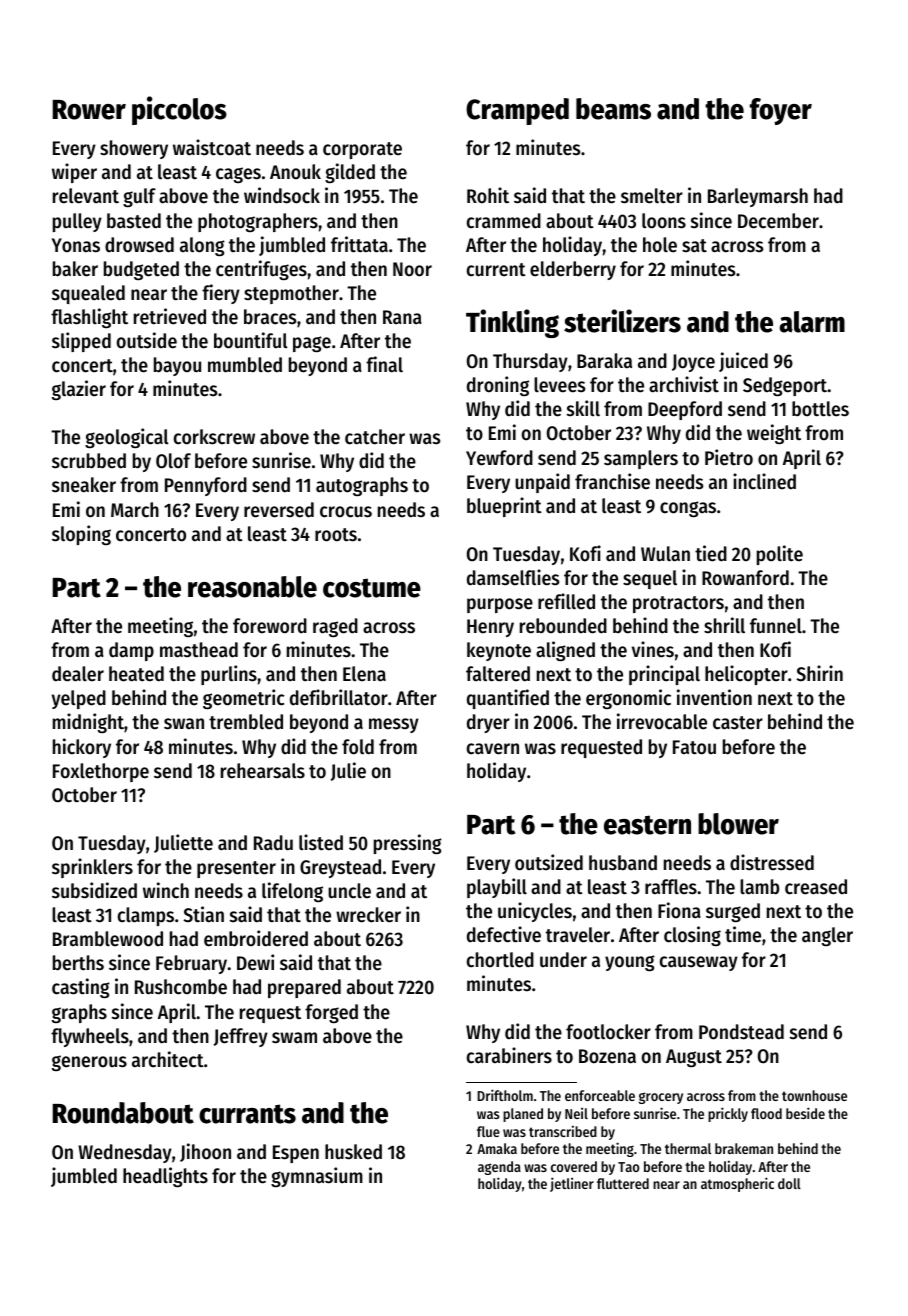  What do you see at coordinates (488, 195) in the page?
I see `Rohit` at bounding box center [488, 195].
